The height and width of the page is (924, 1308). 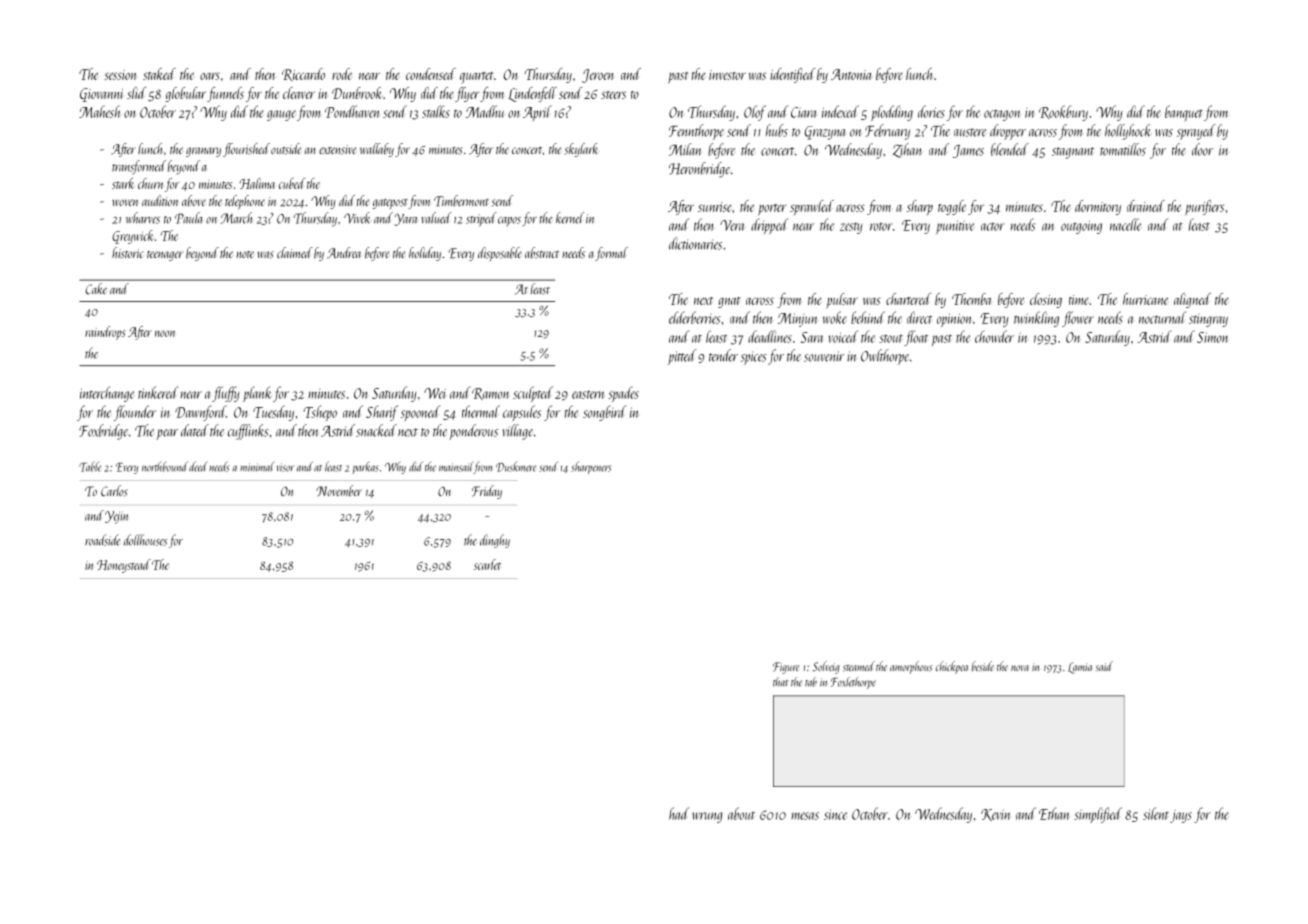 I want to click on Jeroen, so click(x=597, y=76).
